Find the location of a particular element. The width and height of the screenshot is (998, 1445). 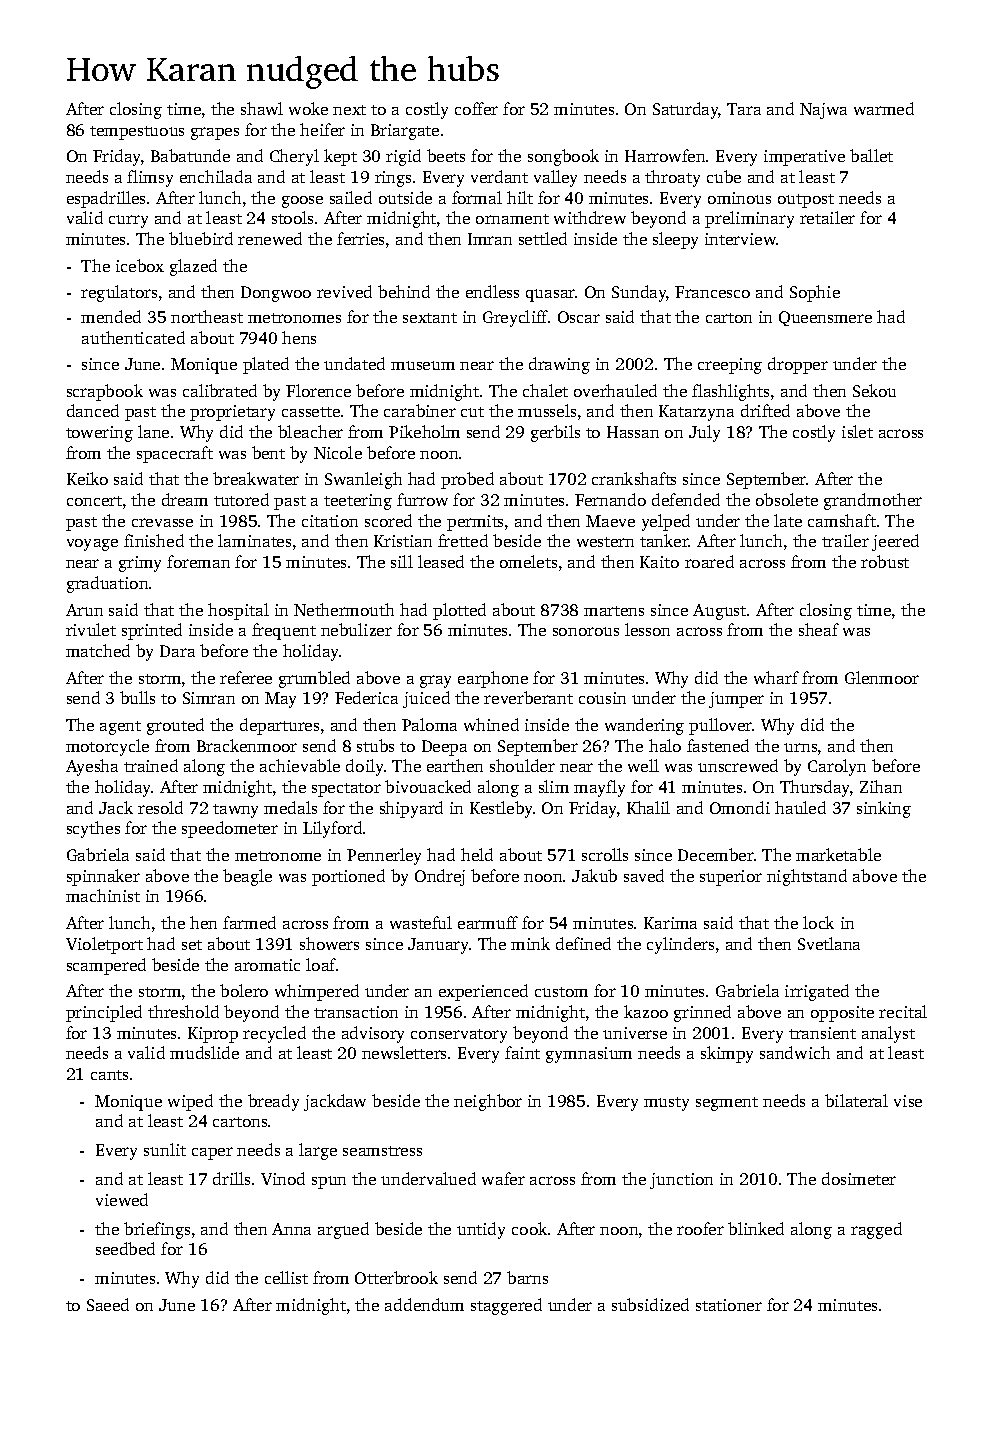

transient is located at coordinates (822, 1033).
